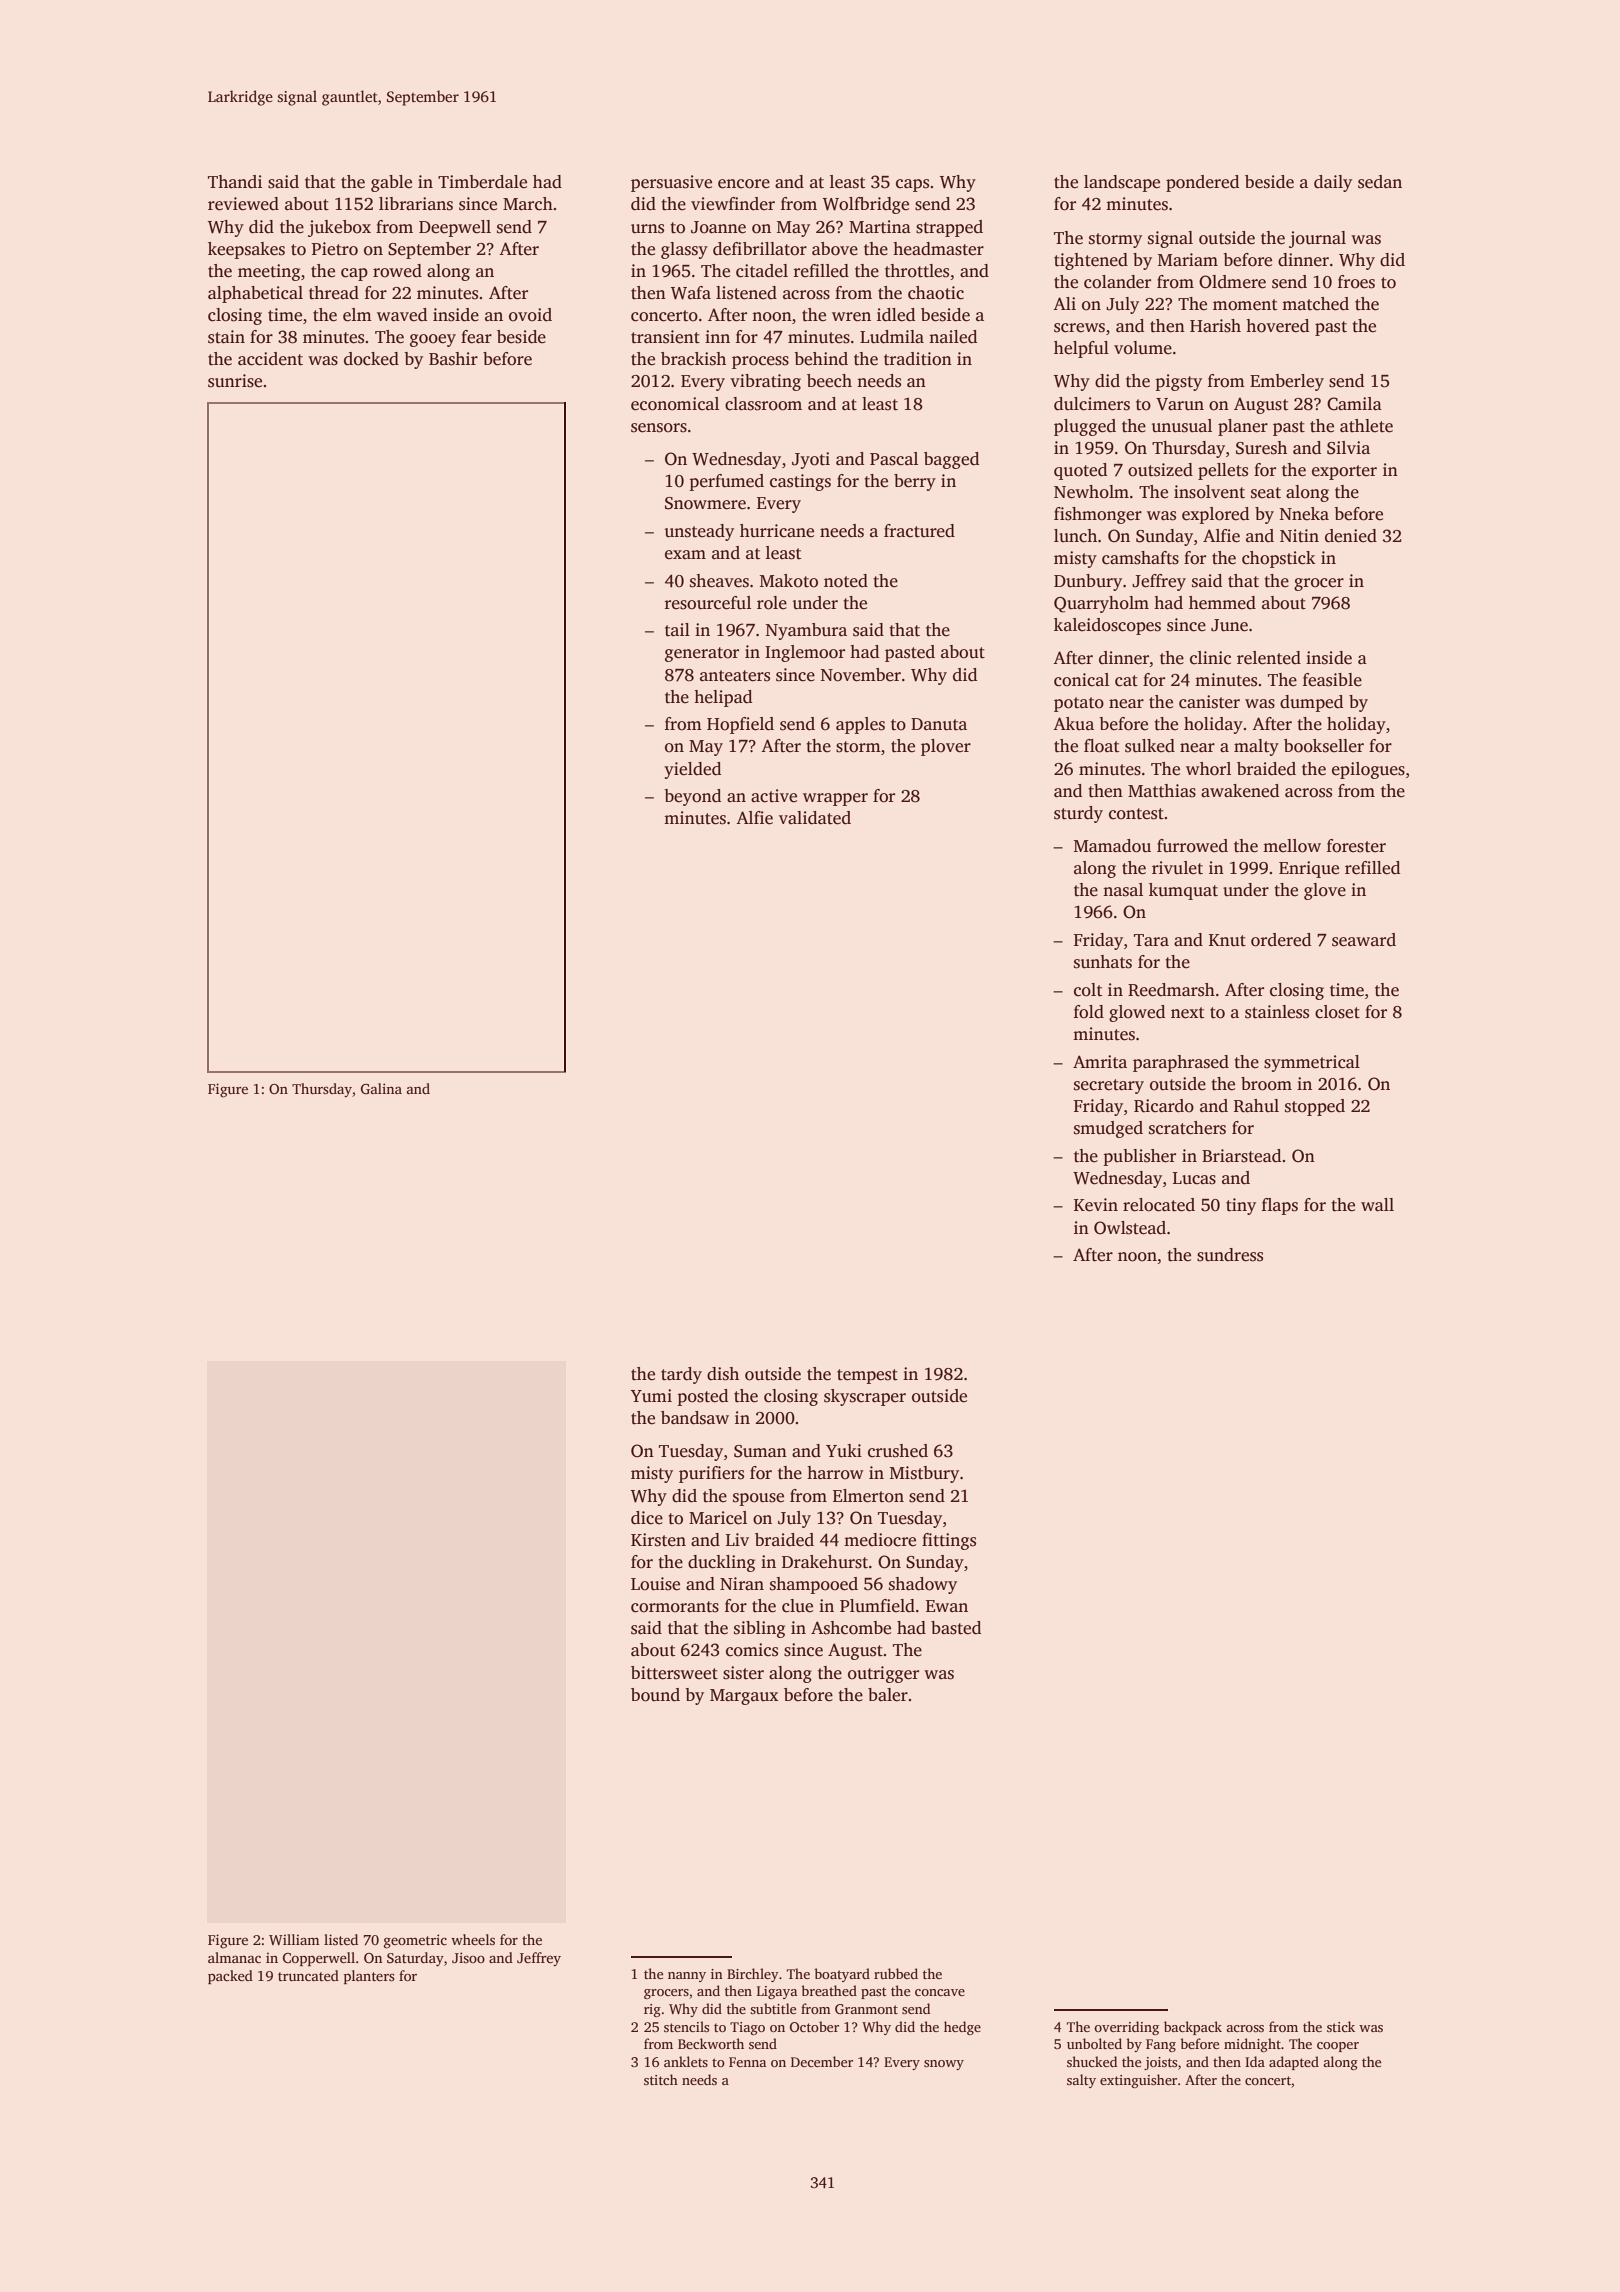 This screenshot has width=1620, height=2292. What do you see at coordinates (647, 1518) in the screenshot?
I see `dice` at bounding box center [647, 1518].
